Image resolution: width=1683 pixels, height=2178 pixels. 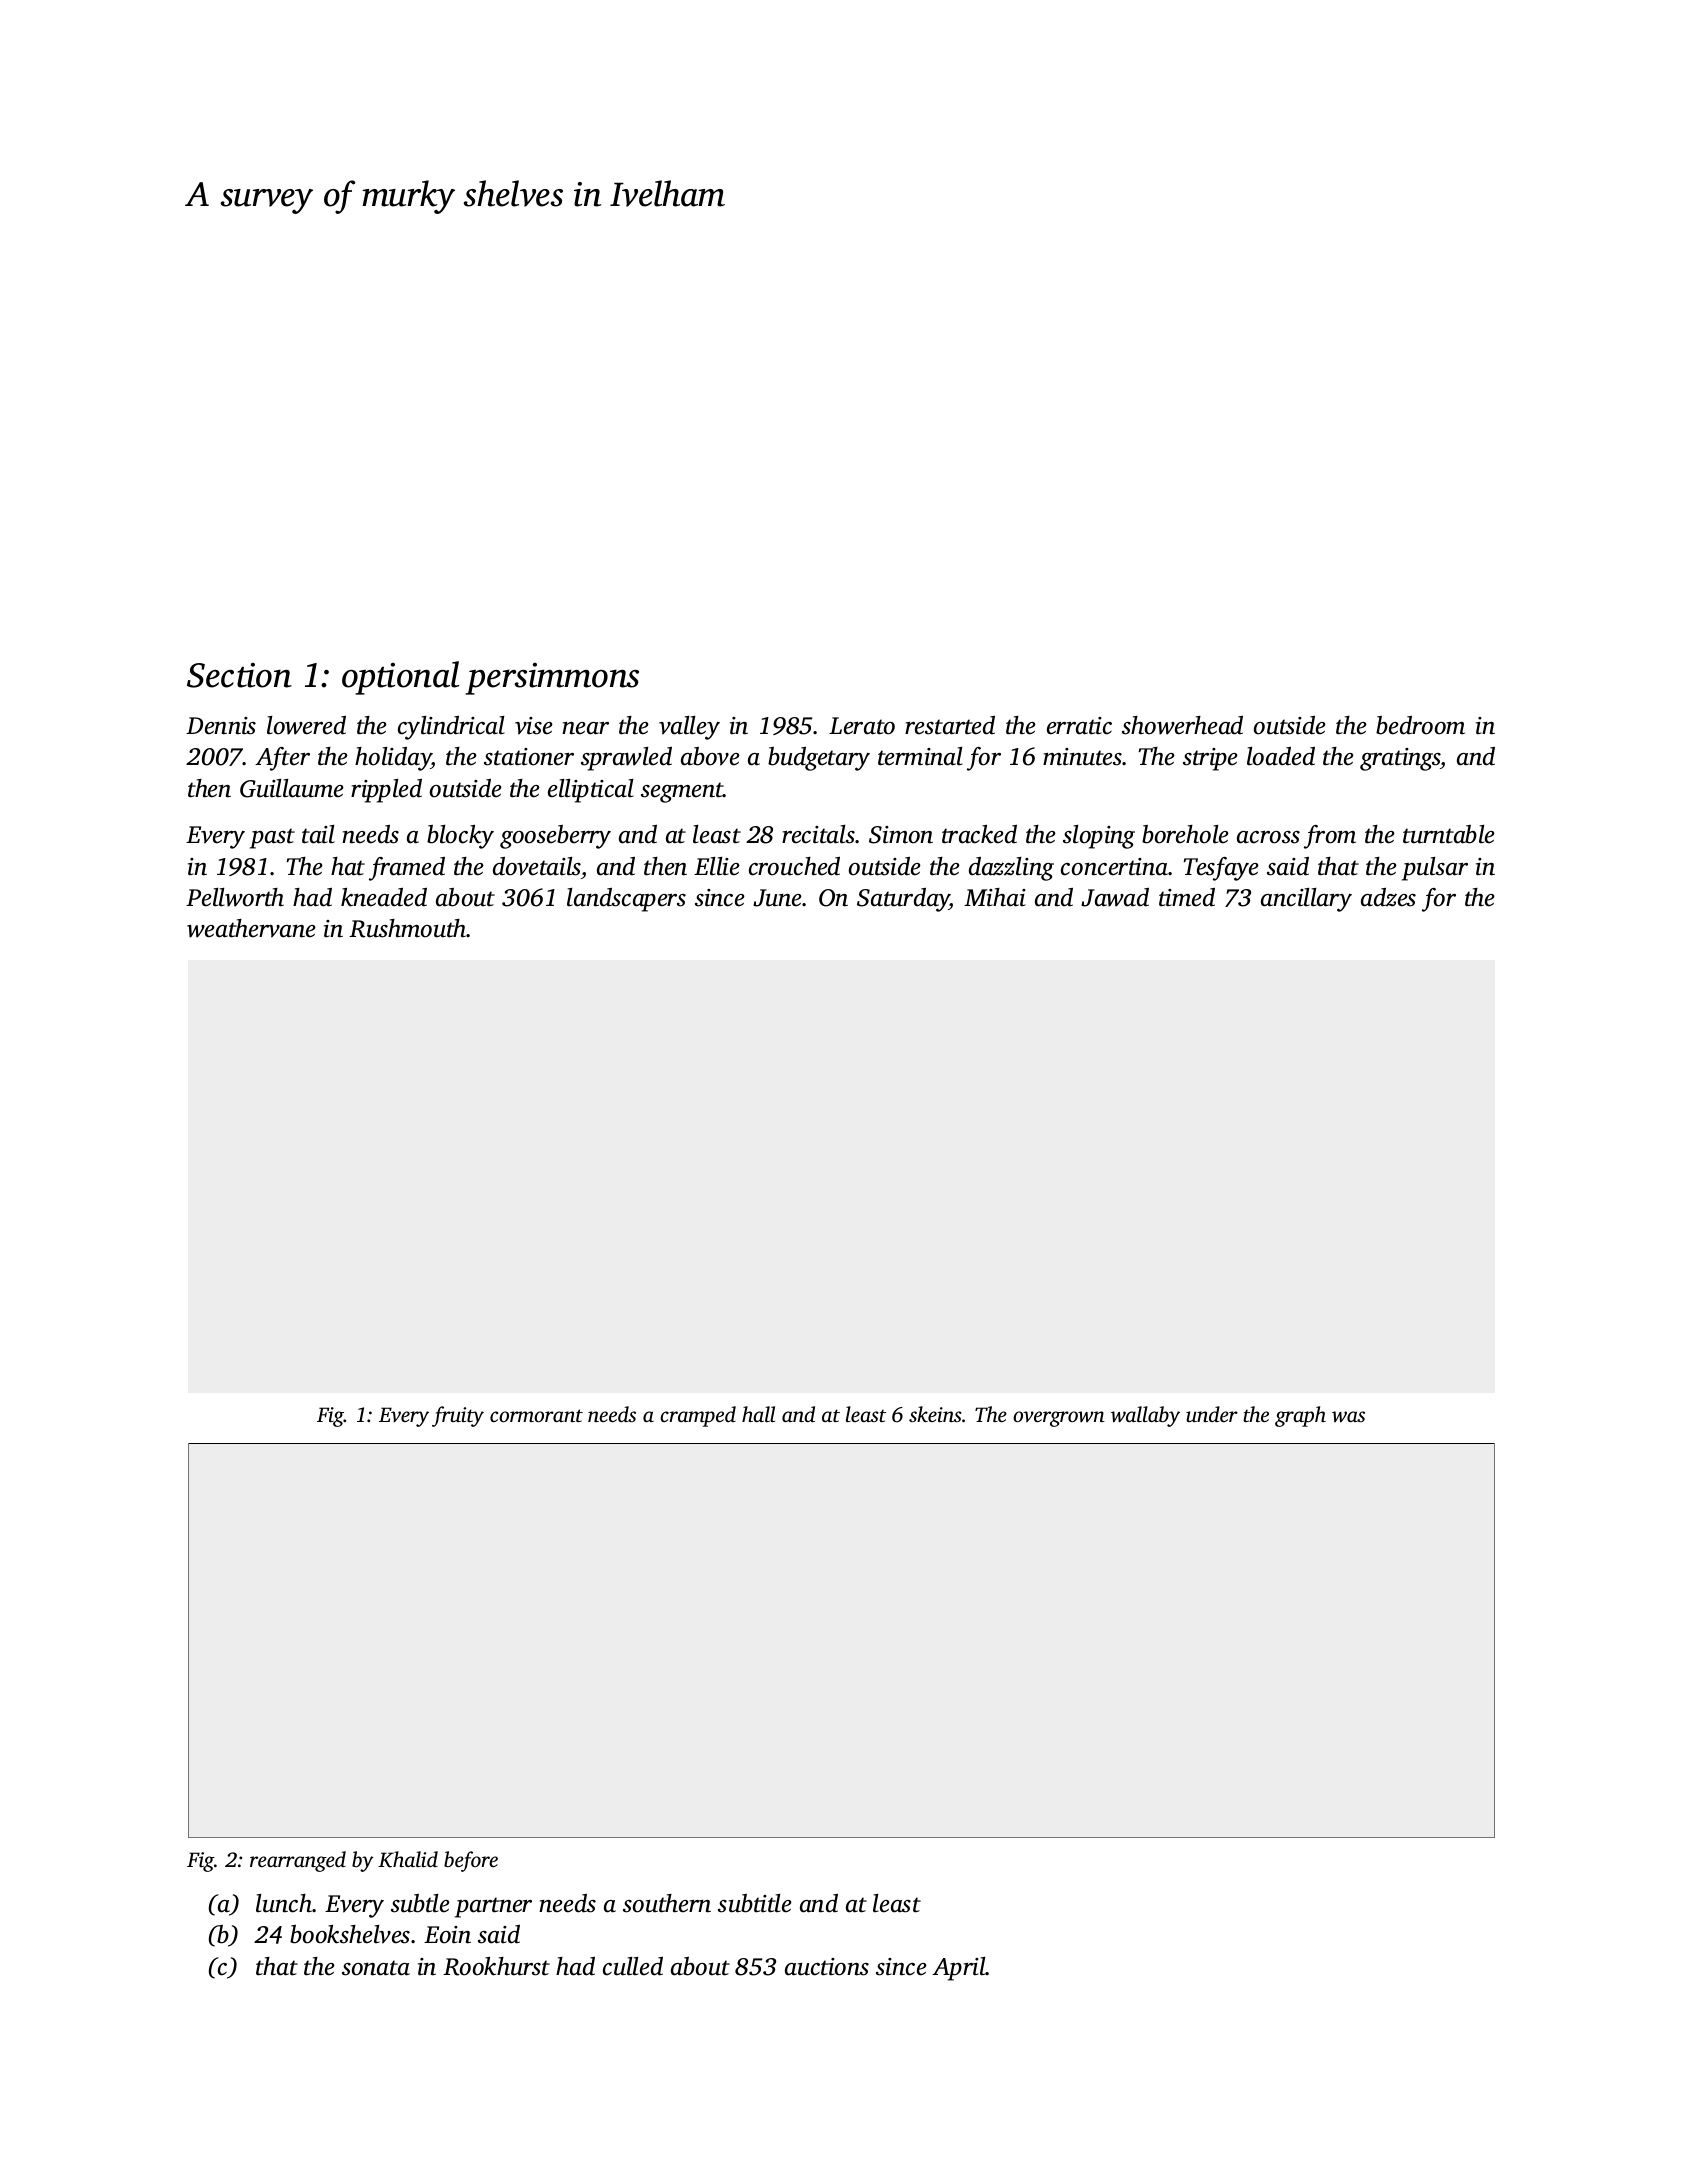 What do you see at coordinates (471, 1861) in the page?
I see `before` at bounding box center [471, 1861].
